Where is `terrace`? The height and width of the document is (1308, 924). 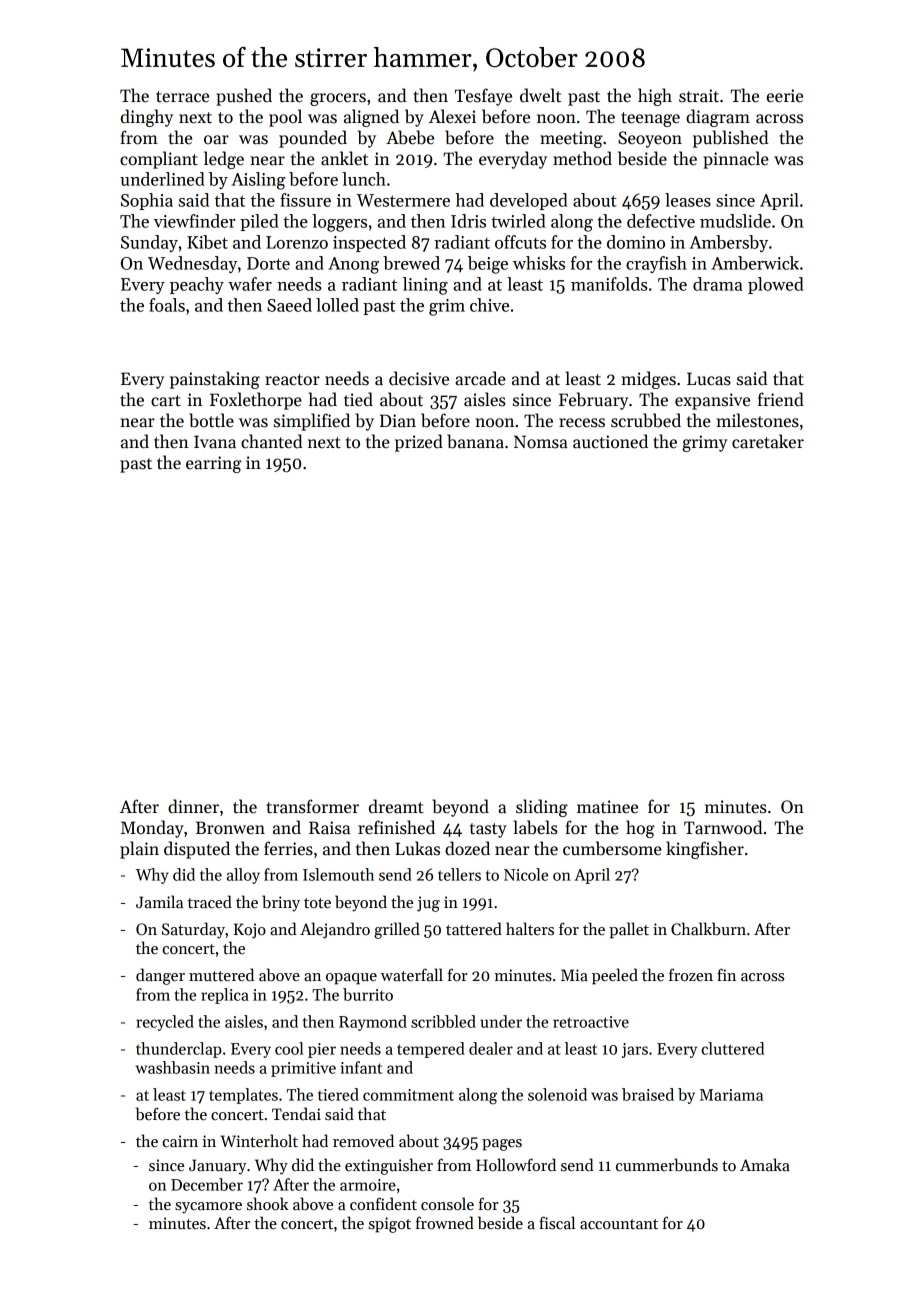
terrace is located at coordinates (182, 97).
